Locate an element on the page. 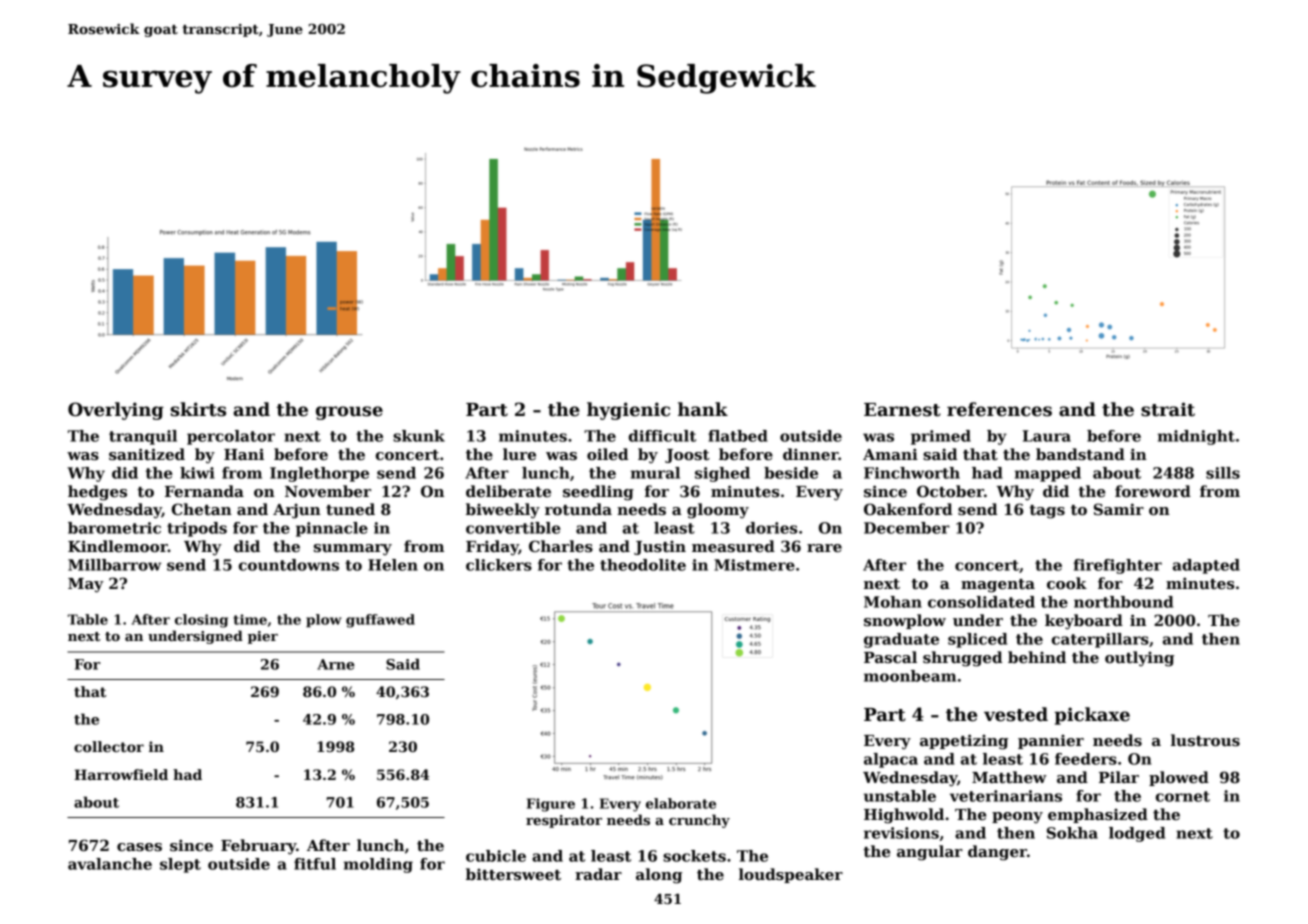  sanitized is located at coordinates (147, 454).
